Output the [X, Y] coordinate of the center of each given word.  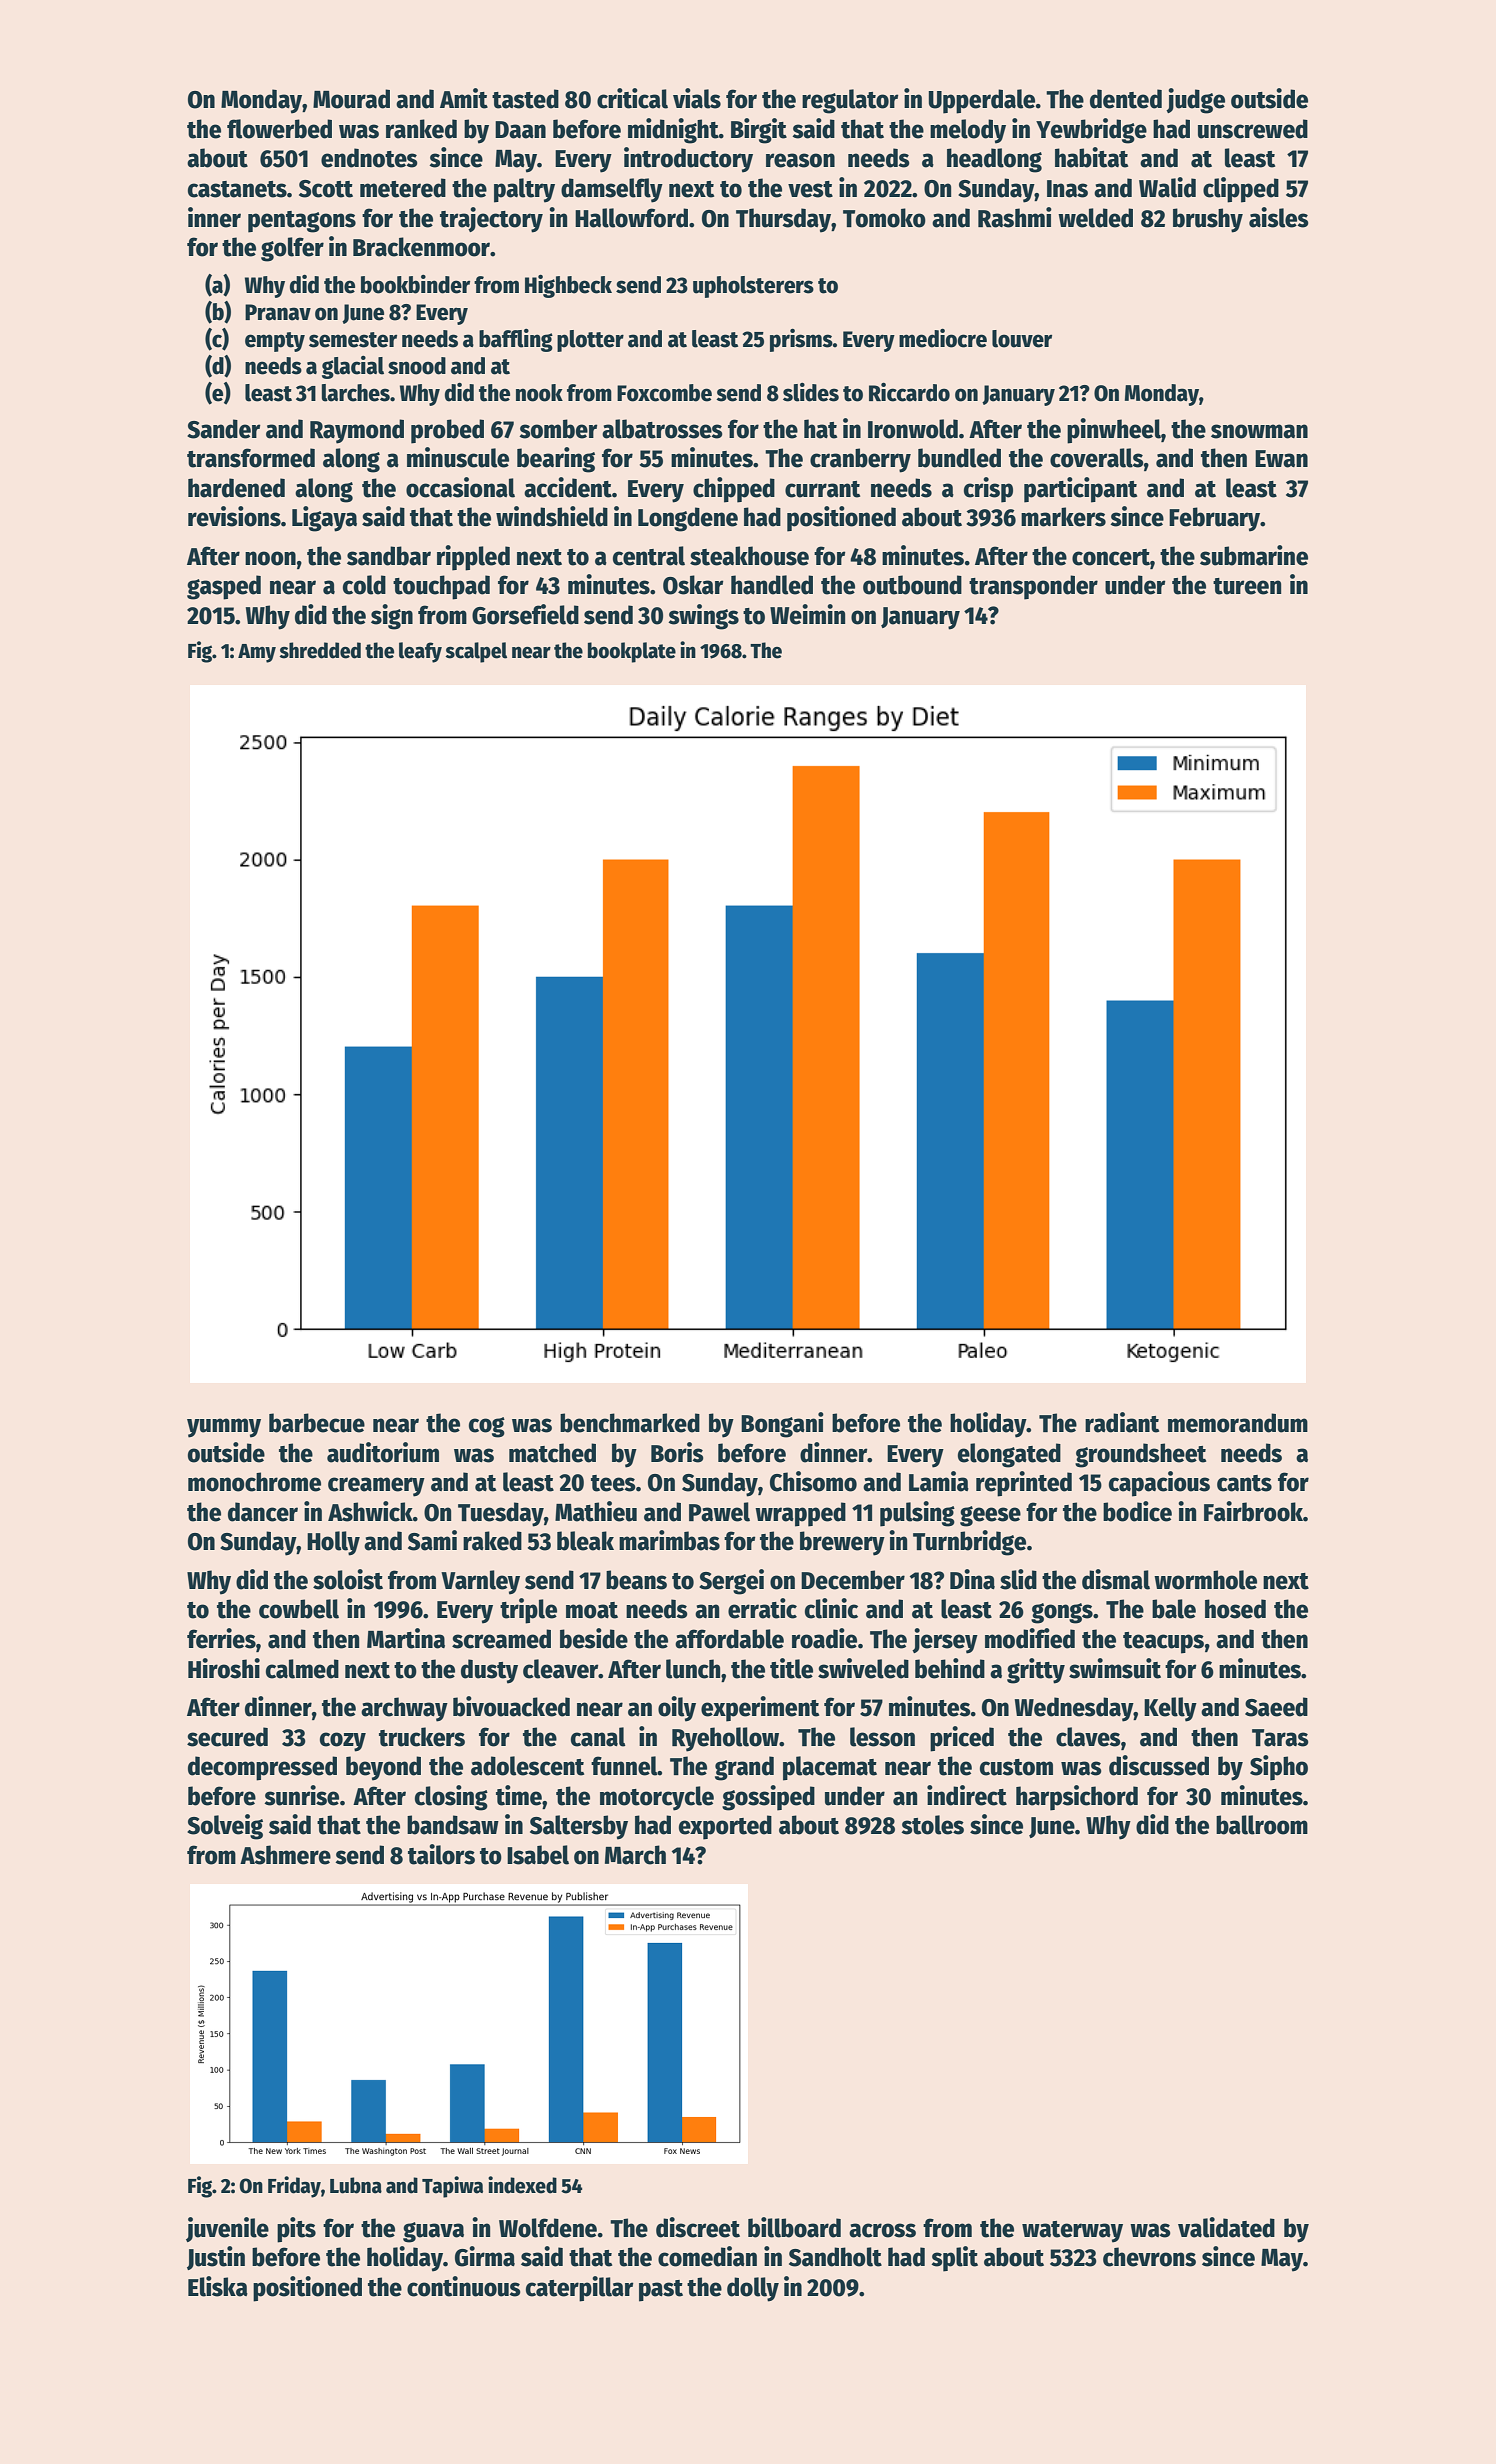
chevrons [1149, 2257]
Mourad [351, 99]
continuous [464, 2286]
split [954, 2259]
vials [697, 98]
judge [1195, 101]
